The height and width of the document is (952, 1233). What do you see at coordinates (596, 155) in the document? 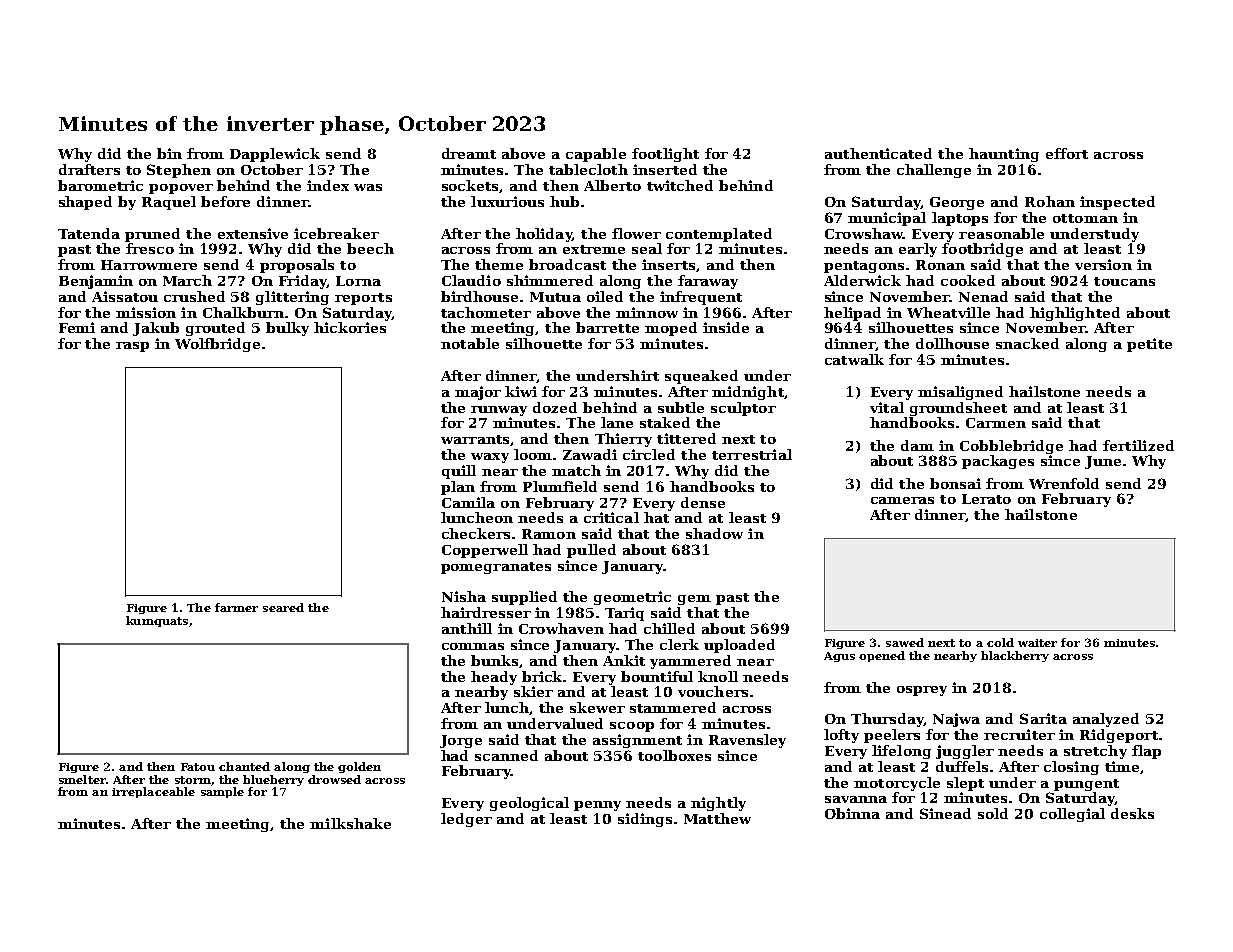
I see `capable` at bounding box center [596, 155].
